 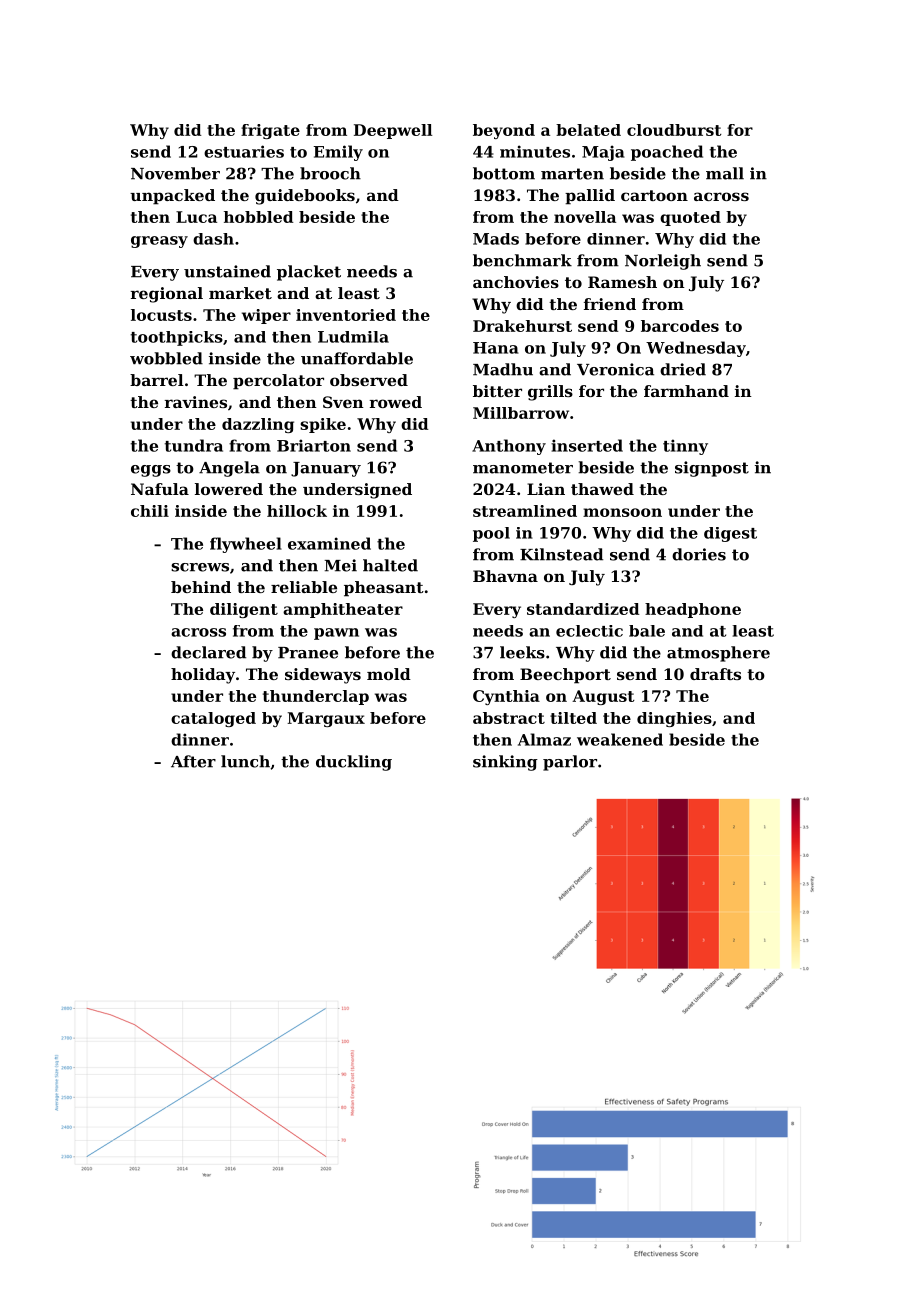 What do you see at coordinates (343, 402) in the page?
I see `Sven` at bounding box center [343, 402].
